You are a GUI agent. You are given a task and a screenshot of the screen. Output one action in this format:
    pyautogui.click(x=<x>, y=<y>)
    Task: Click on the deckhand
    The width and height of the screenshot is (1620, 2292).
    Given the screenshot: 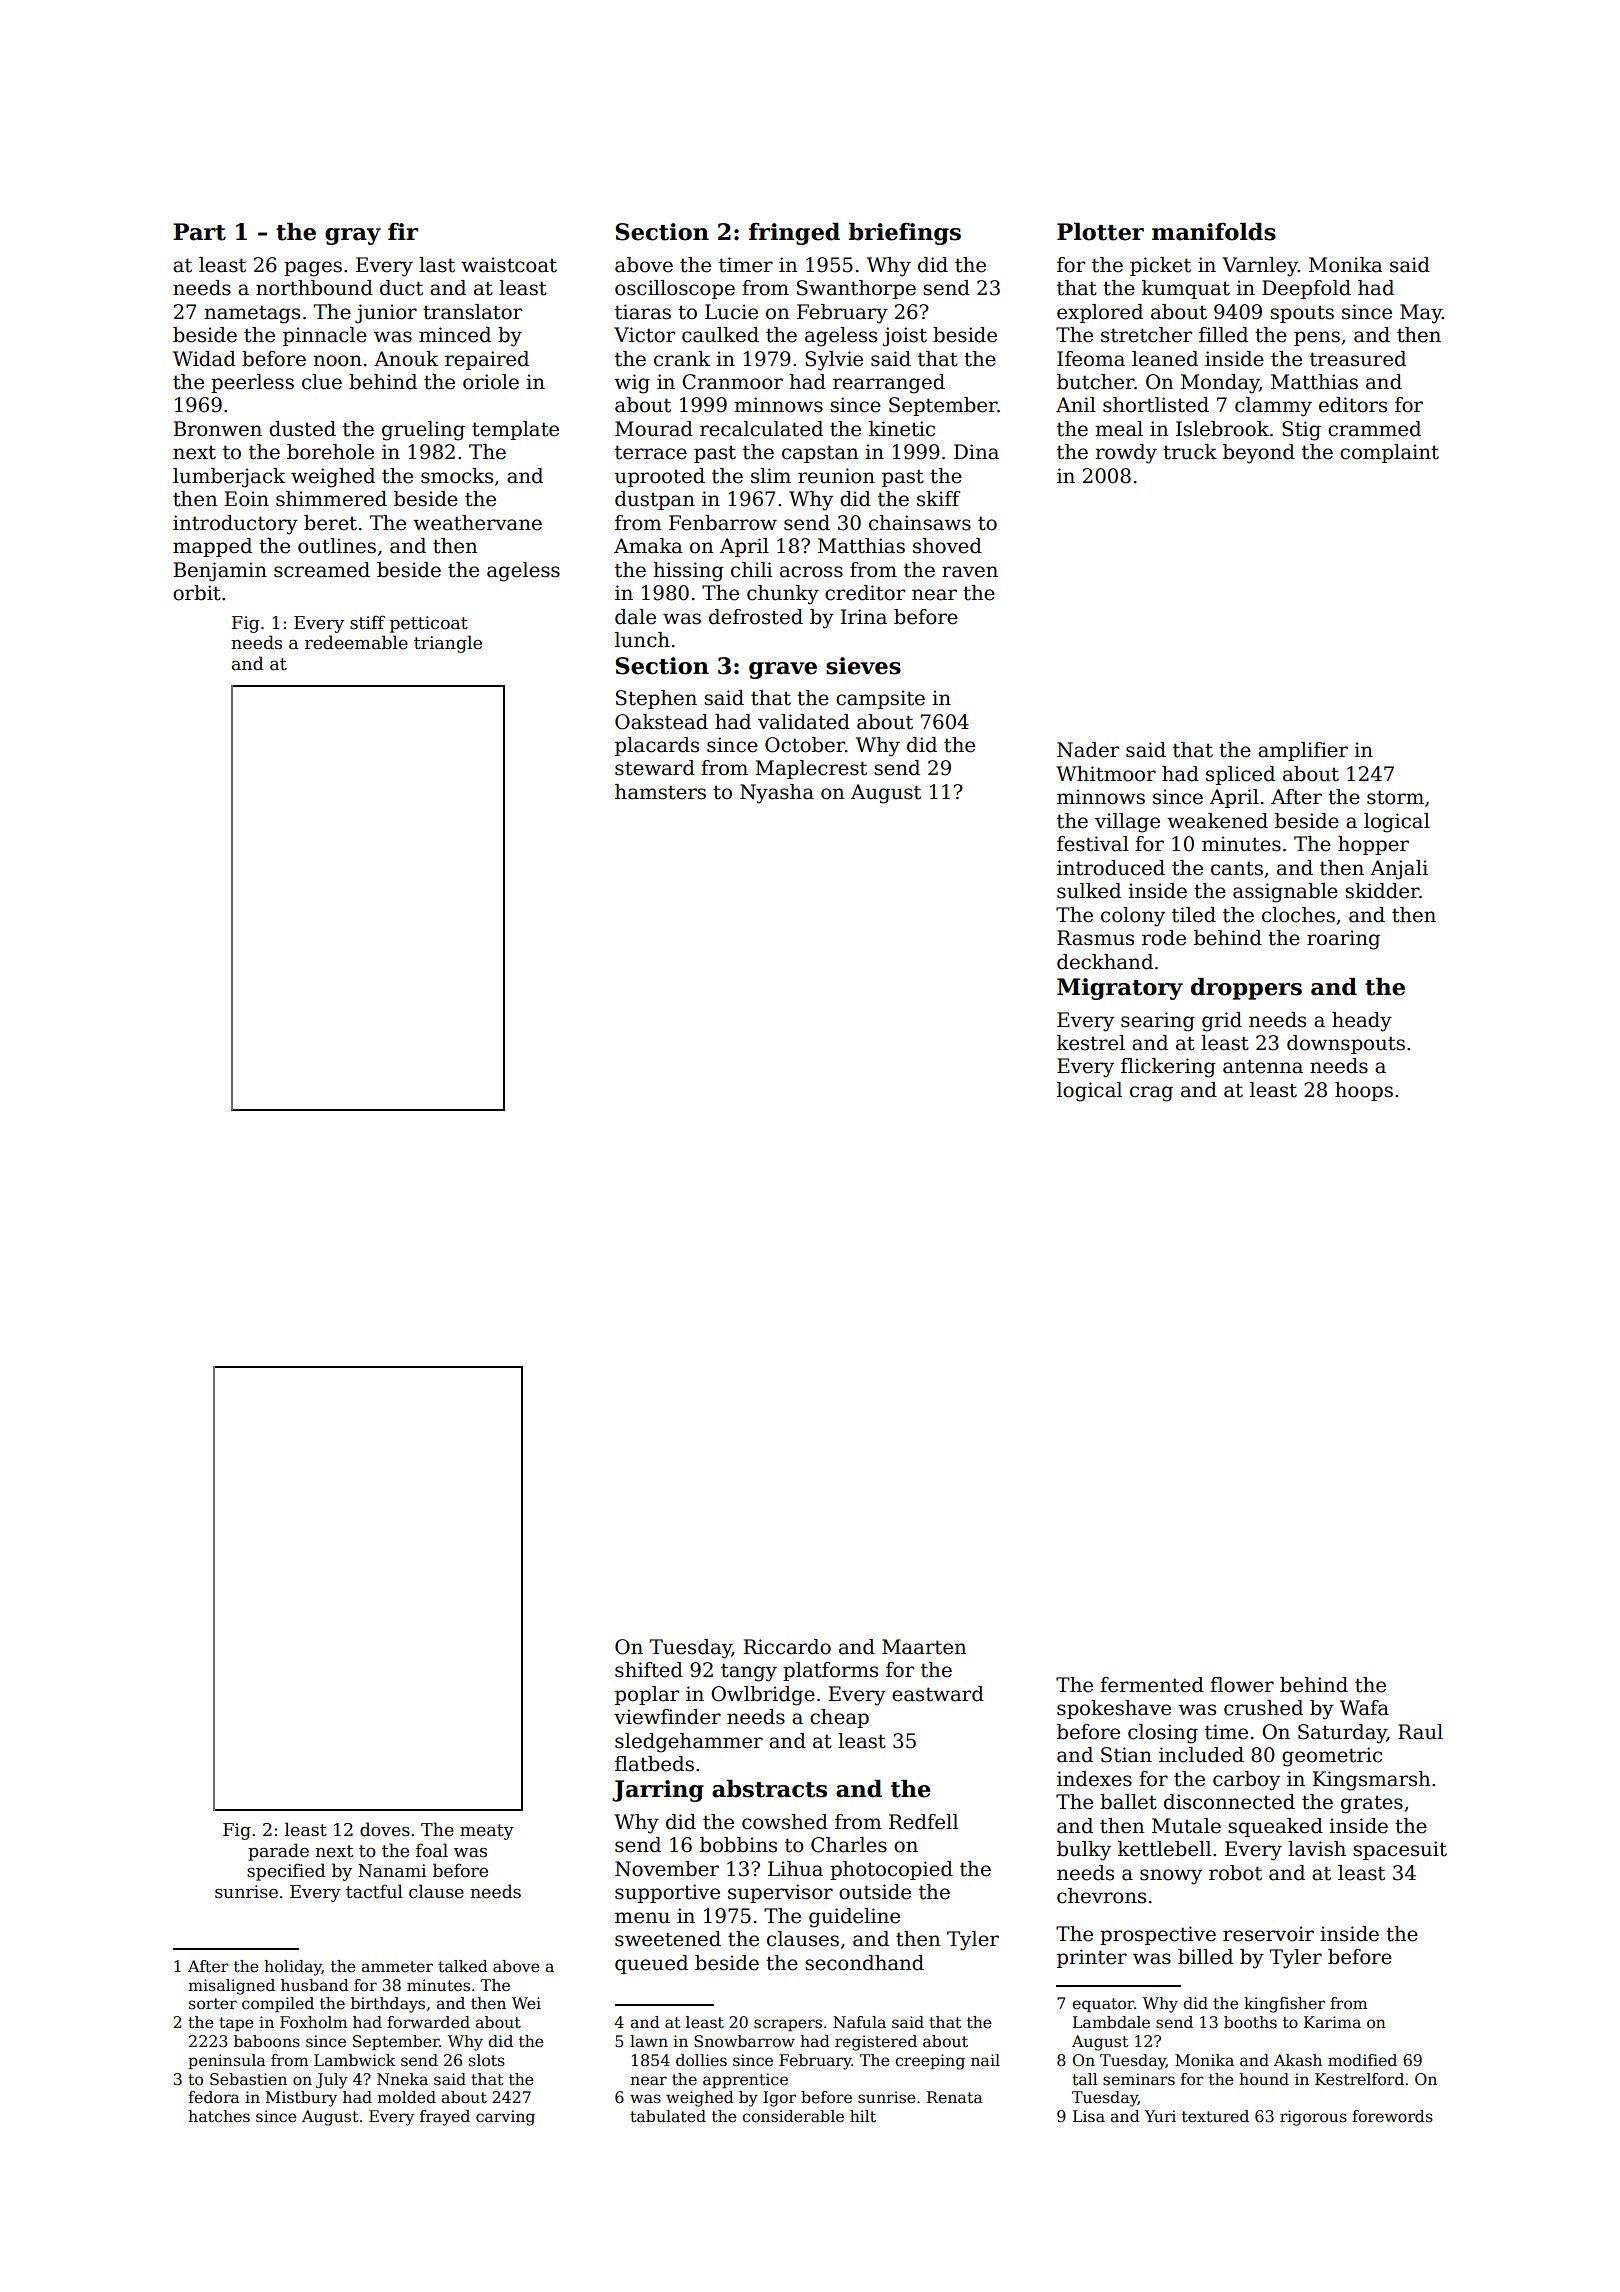 What is the action you would take?
    pyautogui.click(x=1105, y=962)
